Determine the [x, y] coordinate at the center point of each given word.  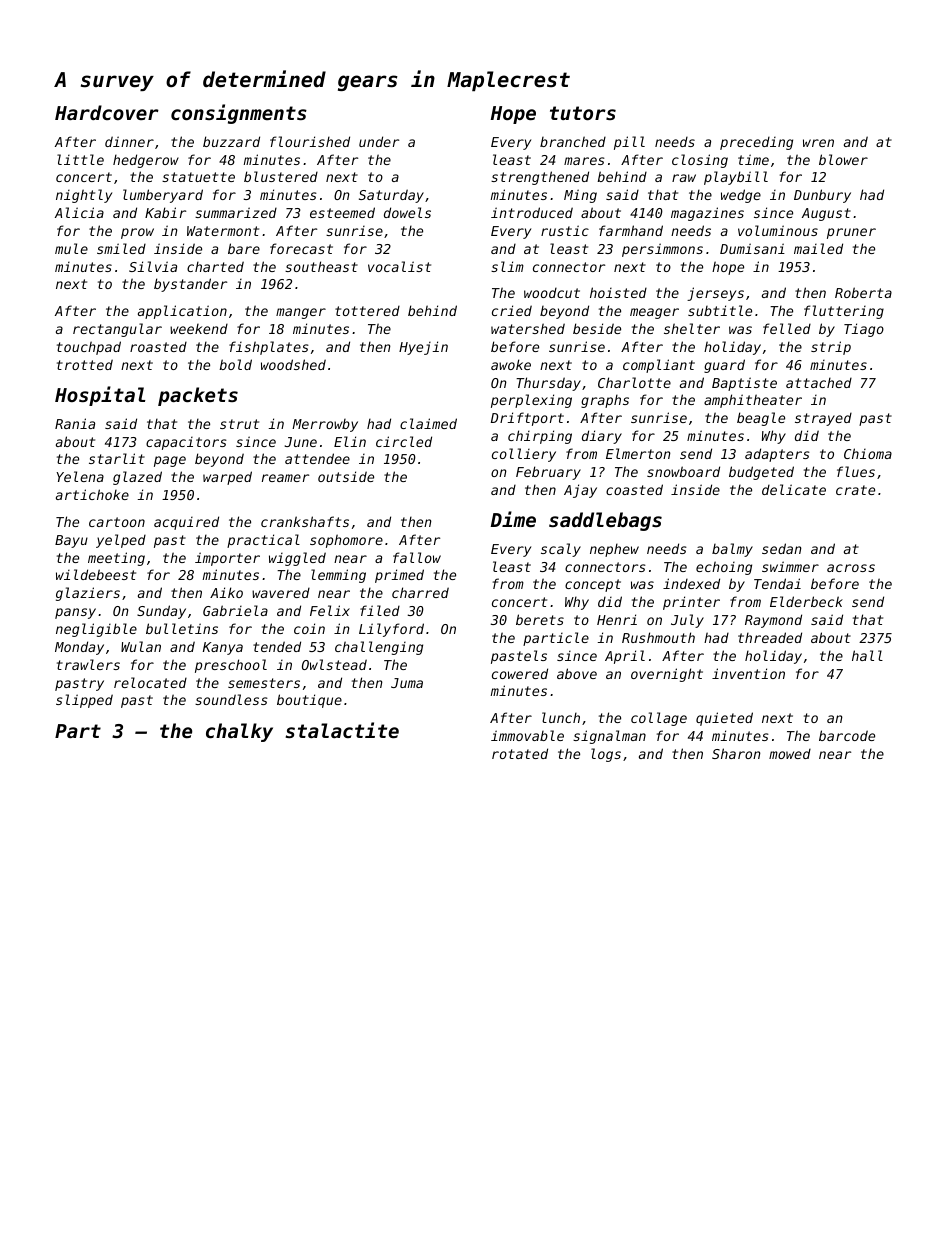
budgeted [761, 473]
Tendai [777, 583]
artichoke [92, 494]
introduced [532, 212]
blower [843, 159]
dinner [129, 141]
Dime [513, 519]
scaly [561, 550]
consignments [239, 114]
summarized [236, 212]
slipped [84, 701]
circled [404, 441]
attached [819, 382]
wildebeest [96, 574]
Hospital [100, 396]
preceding [756, 143]
